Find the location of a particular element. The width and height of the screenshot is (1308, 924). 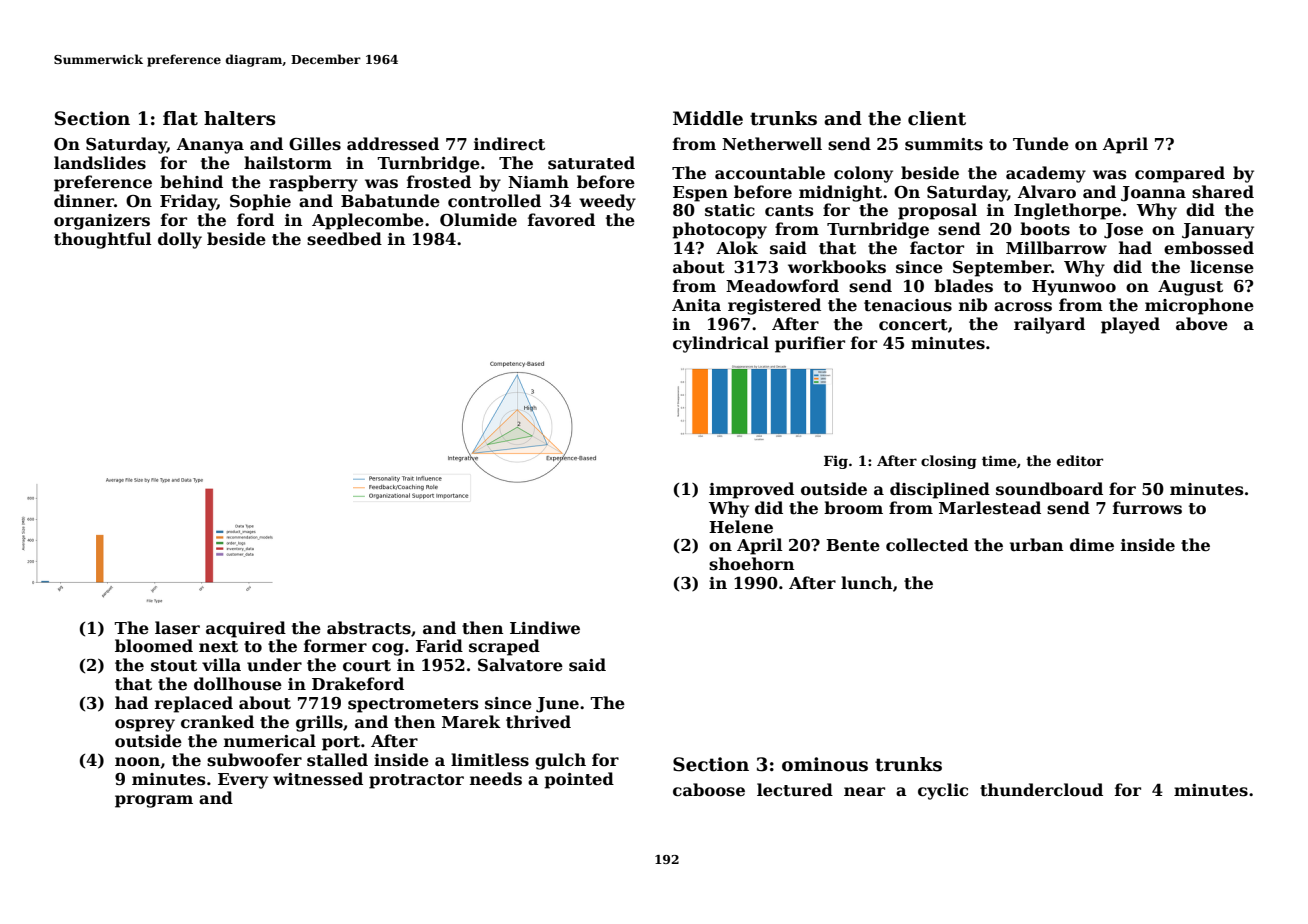

acquired is located at coordinates (246, 629).
